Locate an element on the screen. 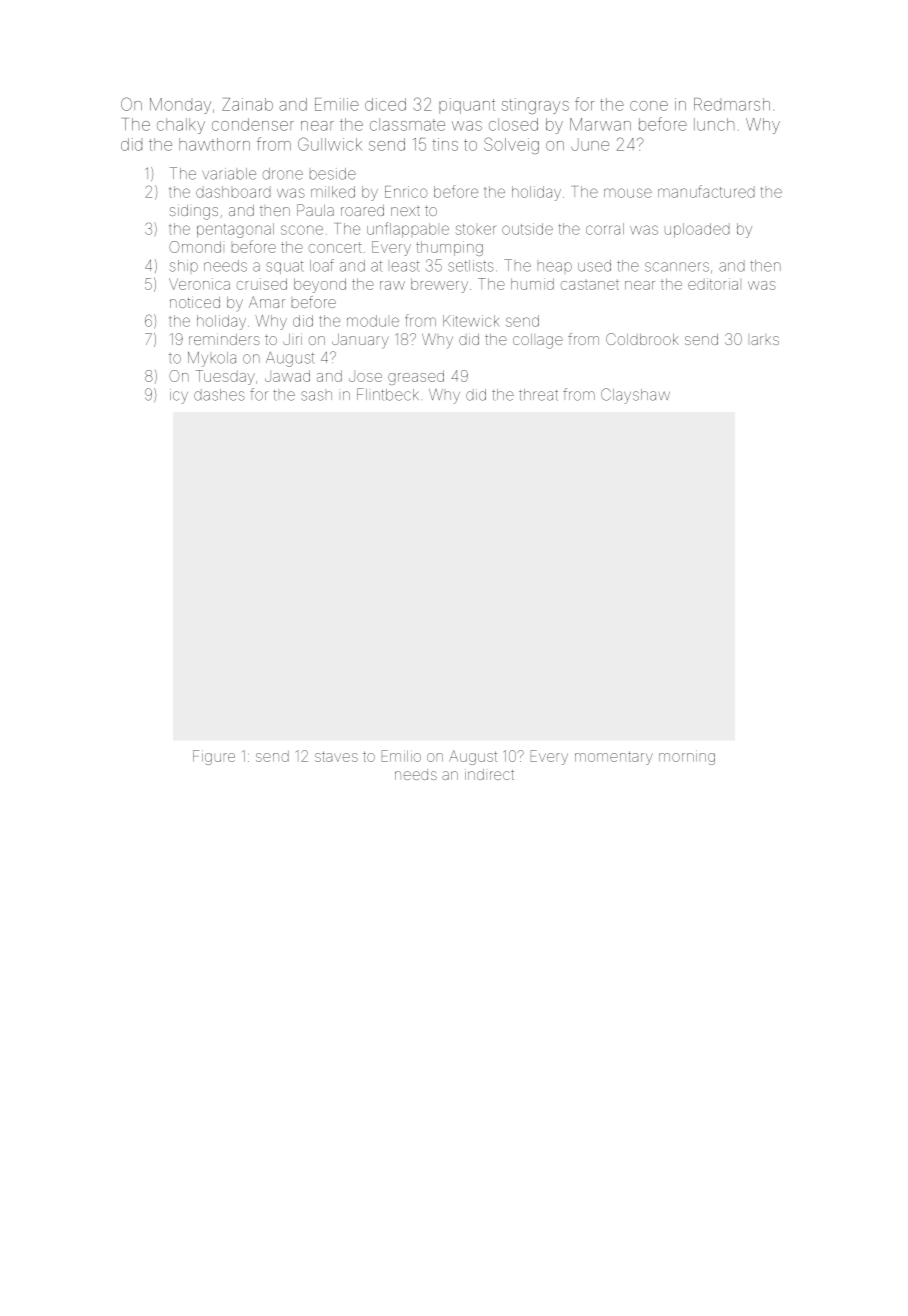  manufactured is located at coordinates (706, 191).
